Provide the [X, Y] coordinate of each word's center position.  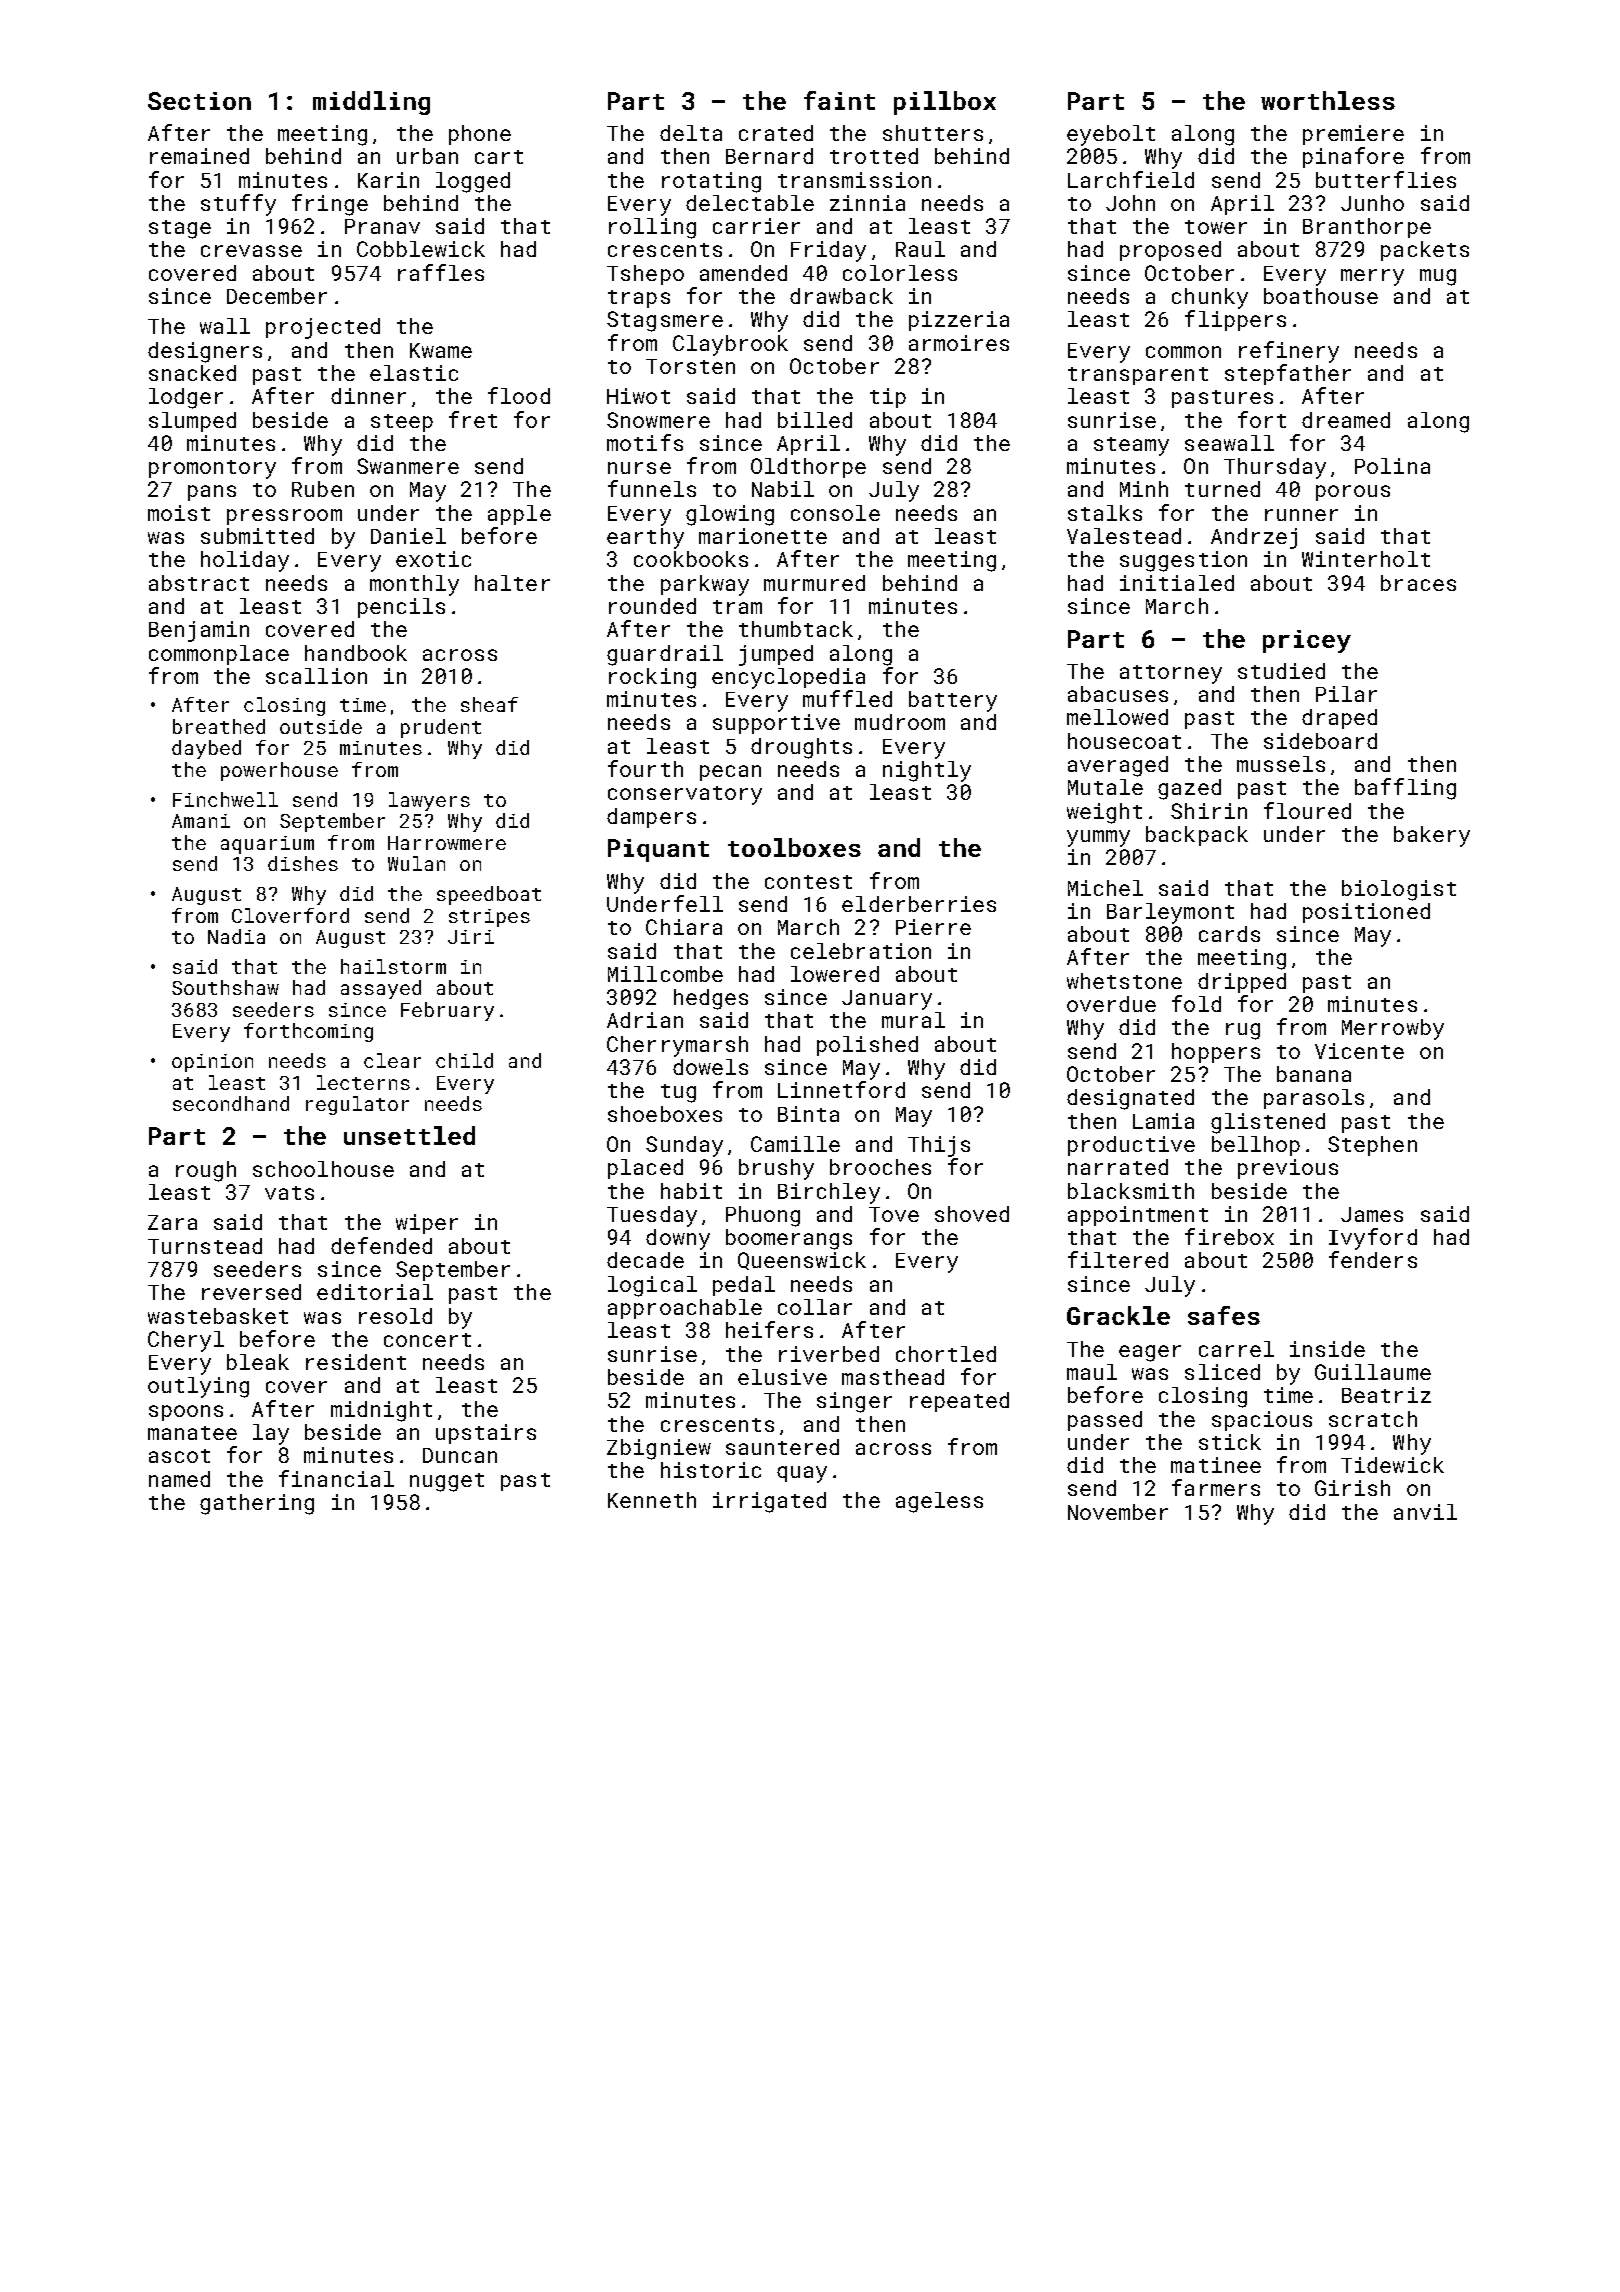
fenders [1373, 1259]
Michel [1105, 888]
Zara [172, 1222]
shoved [972, 1214]
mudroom [900, 722]
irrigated [769, 1502]
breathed [219, 726]
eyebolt [1111, 135]
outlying [198, 1387]
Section [199, 101]
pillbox [945, 103]
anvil [1425, 1512]
